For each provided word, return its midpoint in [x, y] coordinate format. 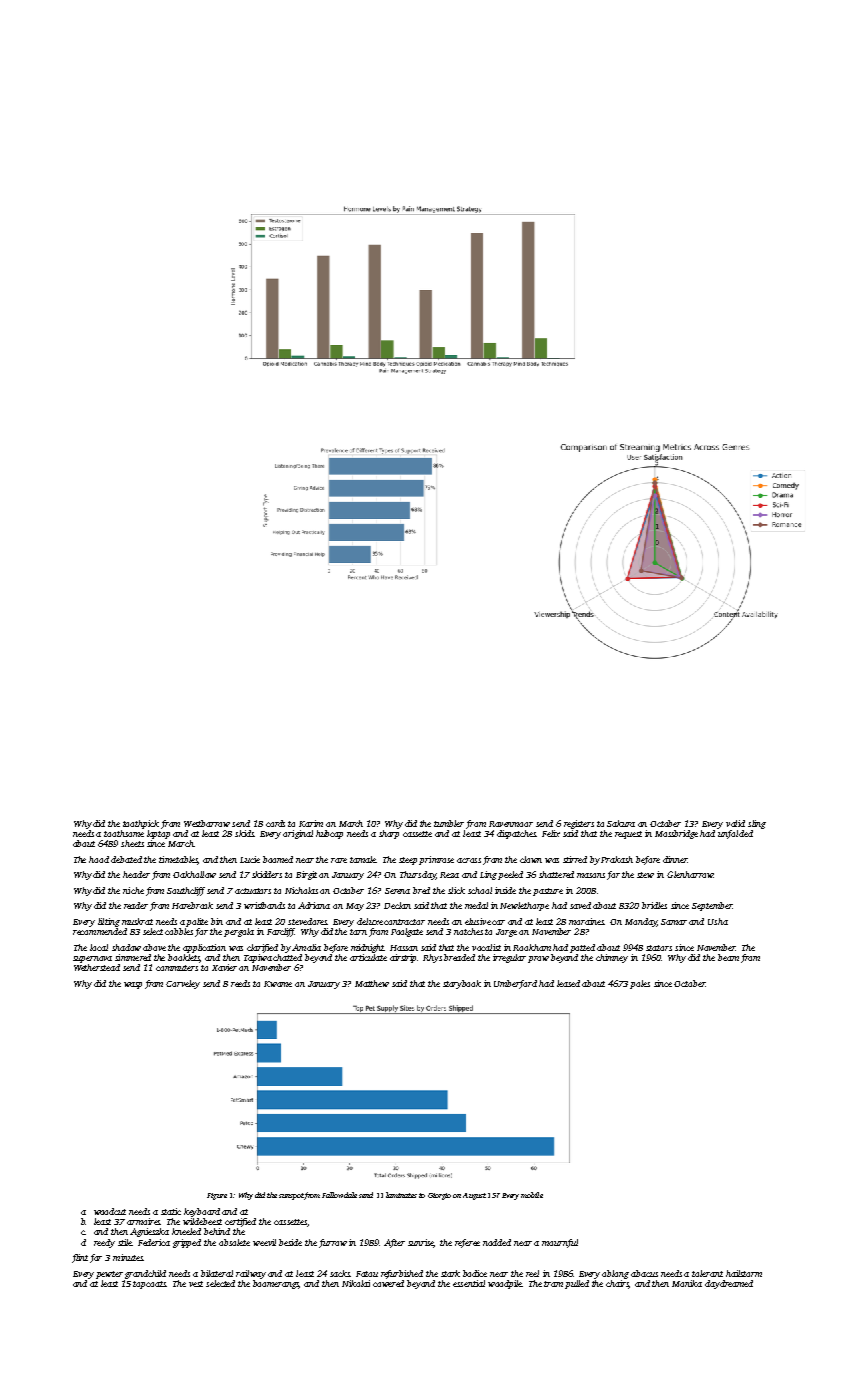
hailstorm [744, 1273]
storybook [462, 984]
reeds [240, 983]
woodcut [110, 1211]
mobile [532, 1195]
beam [728, 957]
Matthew [372, 983]
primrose [436, 860]
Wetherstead [97, 967]
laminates [401, 1195]
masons [591, 875]
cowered [388, 1283]
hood [99, 859]
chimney [612, 958]
